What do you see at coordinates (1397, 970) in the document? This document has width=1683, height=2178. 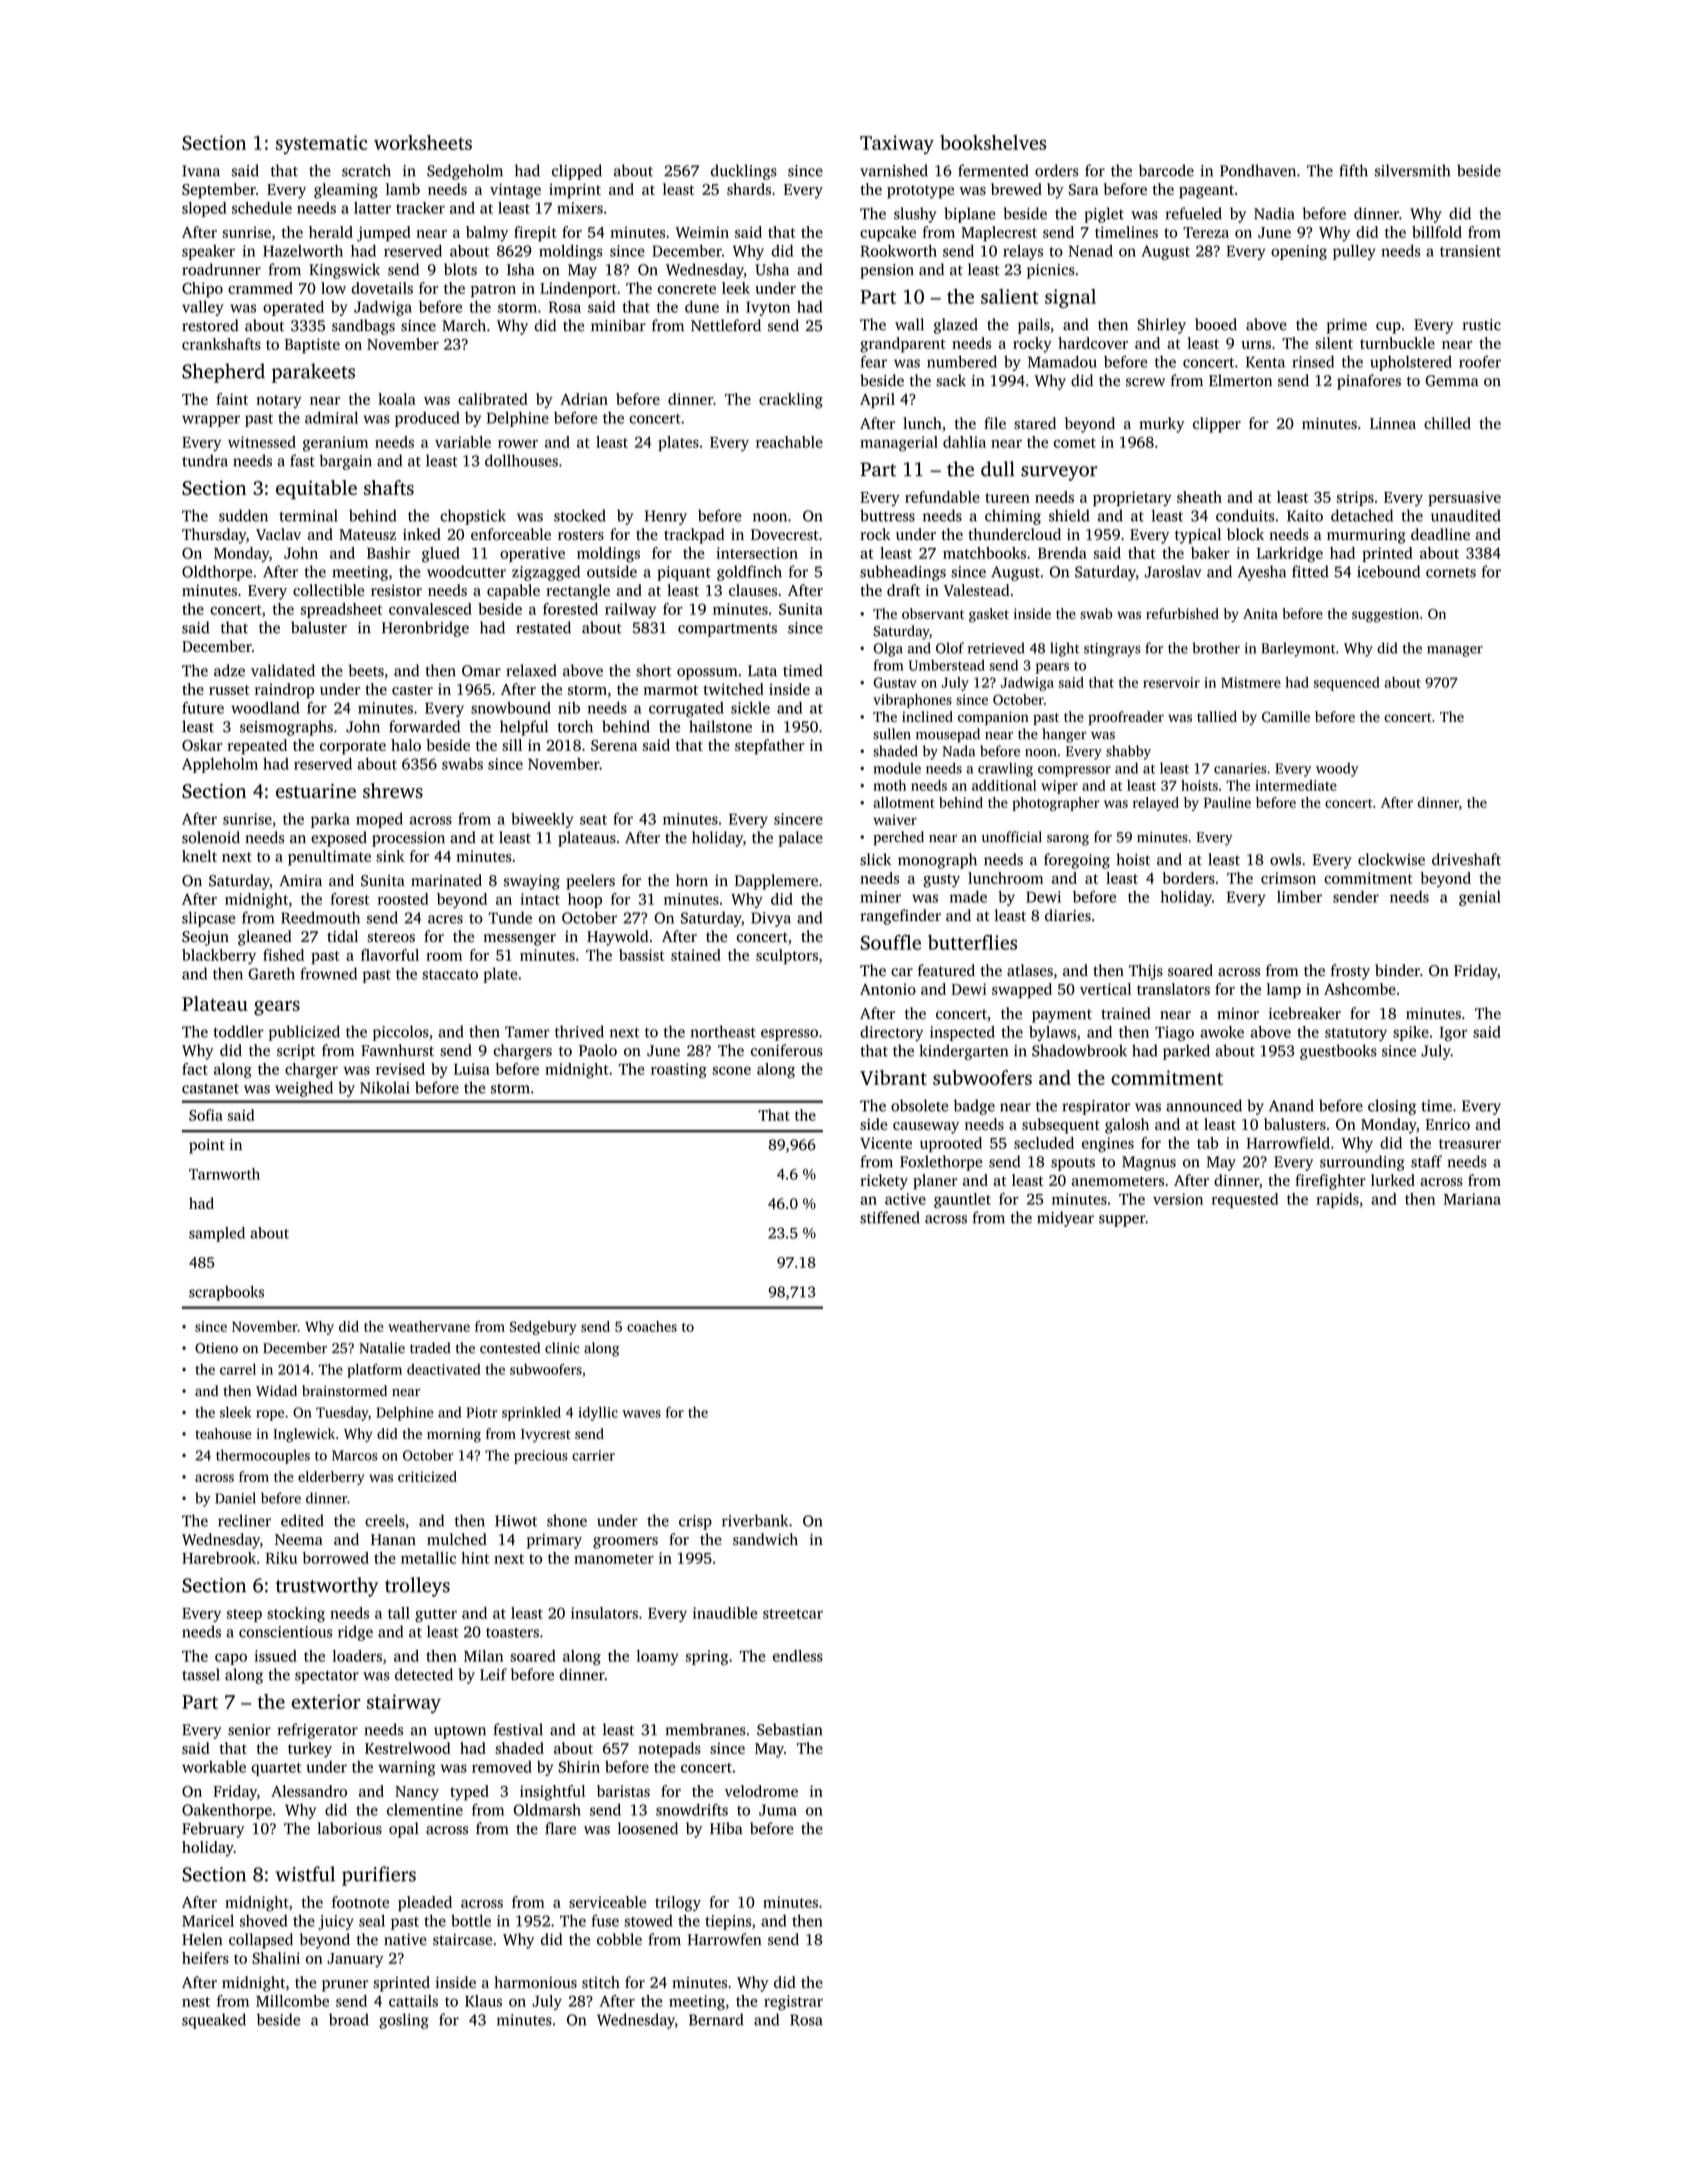 I see `binder` at bounding box center [1397, 970].
